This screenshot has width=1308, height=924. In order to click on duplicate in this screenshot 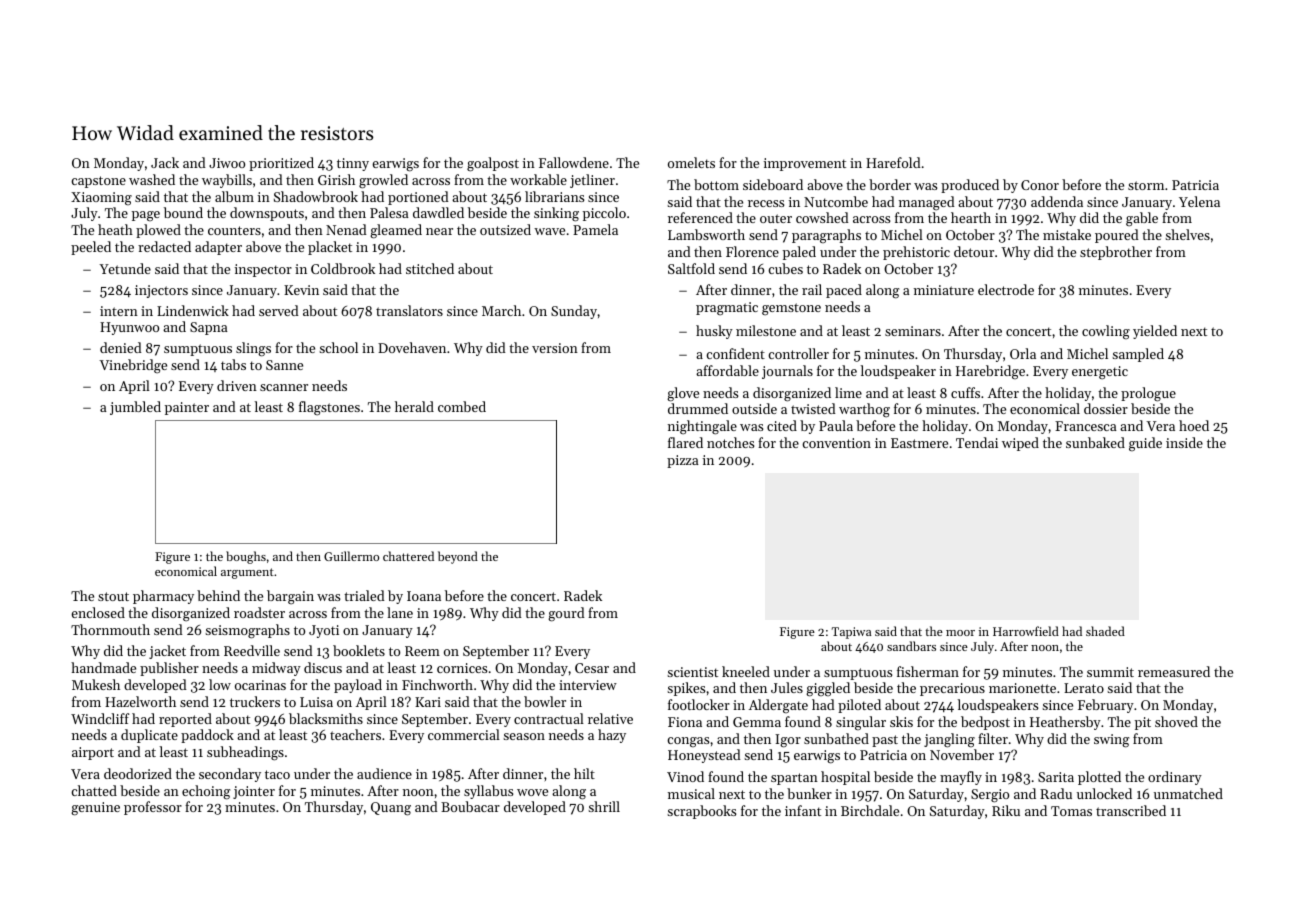, I will do `click(149, 736)`.
